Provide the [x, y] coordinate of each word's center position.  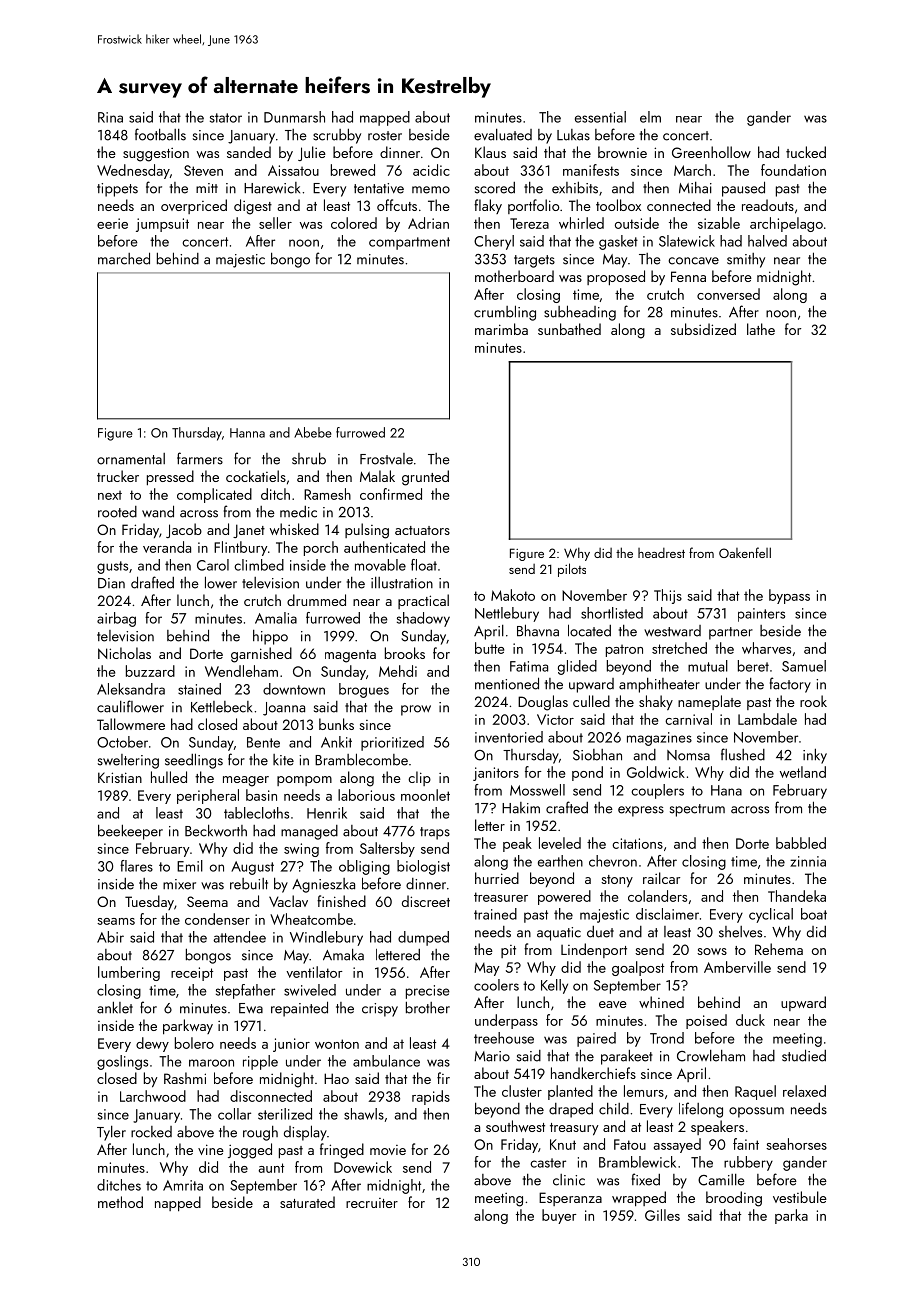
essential [600, 117]
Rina [110, 117]
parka [791, 1216]
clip [419, 778]
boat [814, 914]
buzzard [150, 671]
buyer [559, 1216]
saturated [307, 1202]
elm [650, 117]
